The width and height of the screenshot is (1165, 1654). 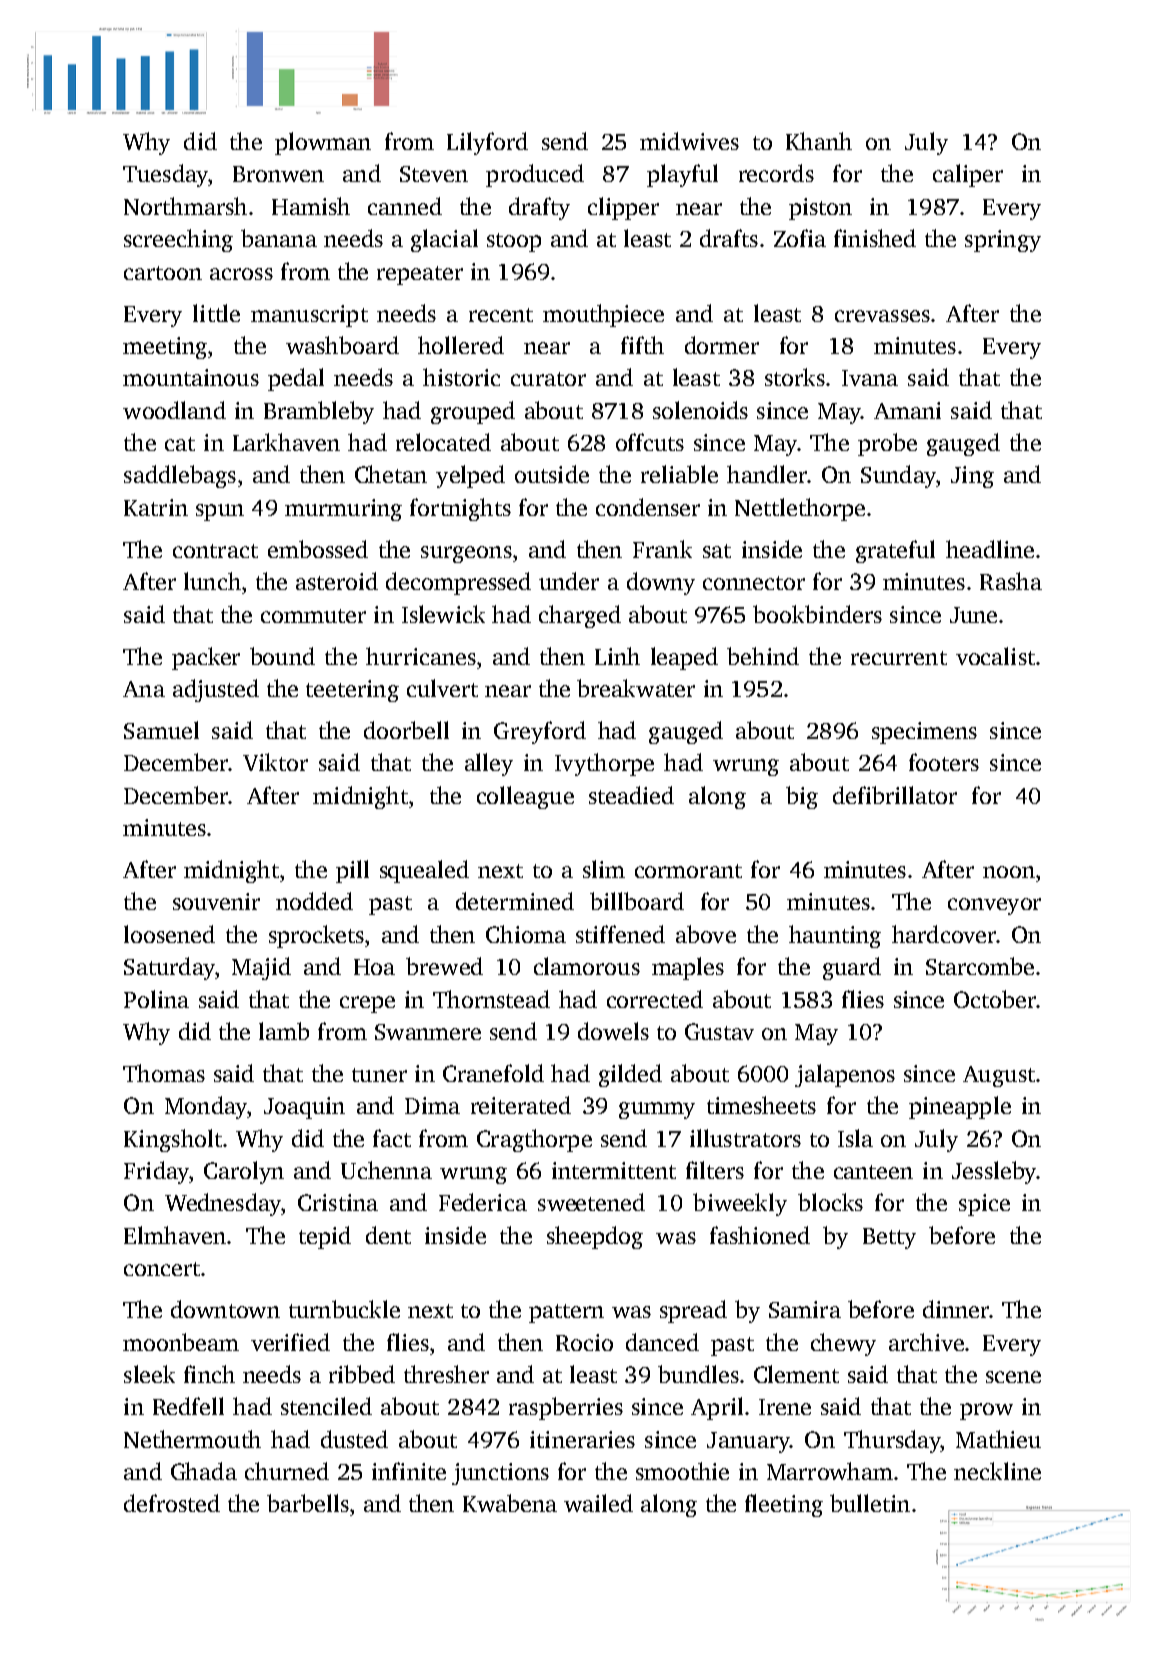 What do you see at coordinates (657, 1110) in the screenshot?
I see `gummy` at bounding box center [657, 1110].
